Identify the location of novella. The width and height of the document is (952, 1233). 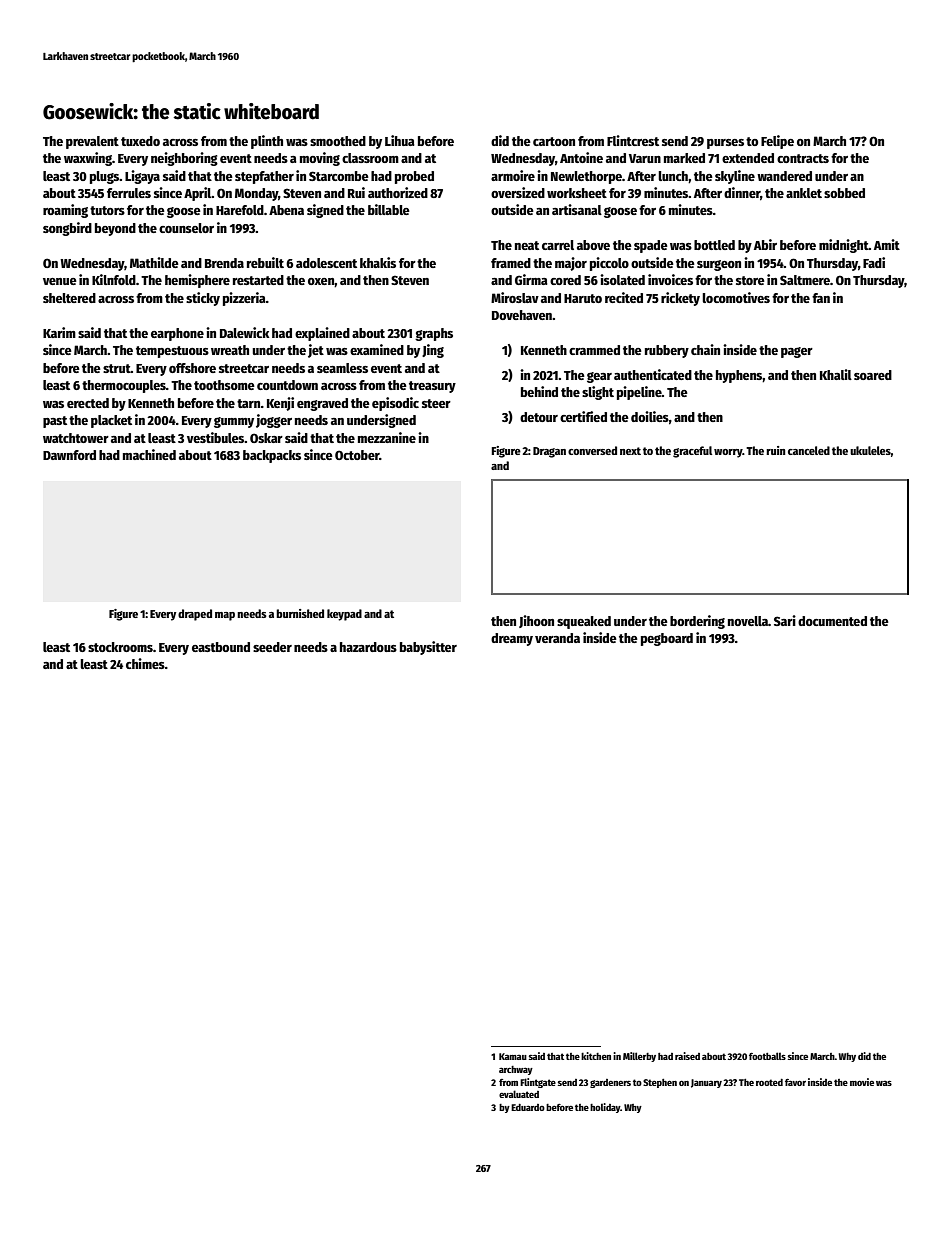
(748, 621).
